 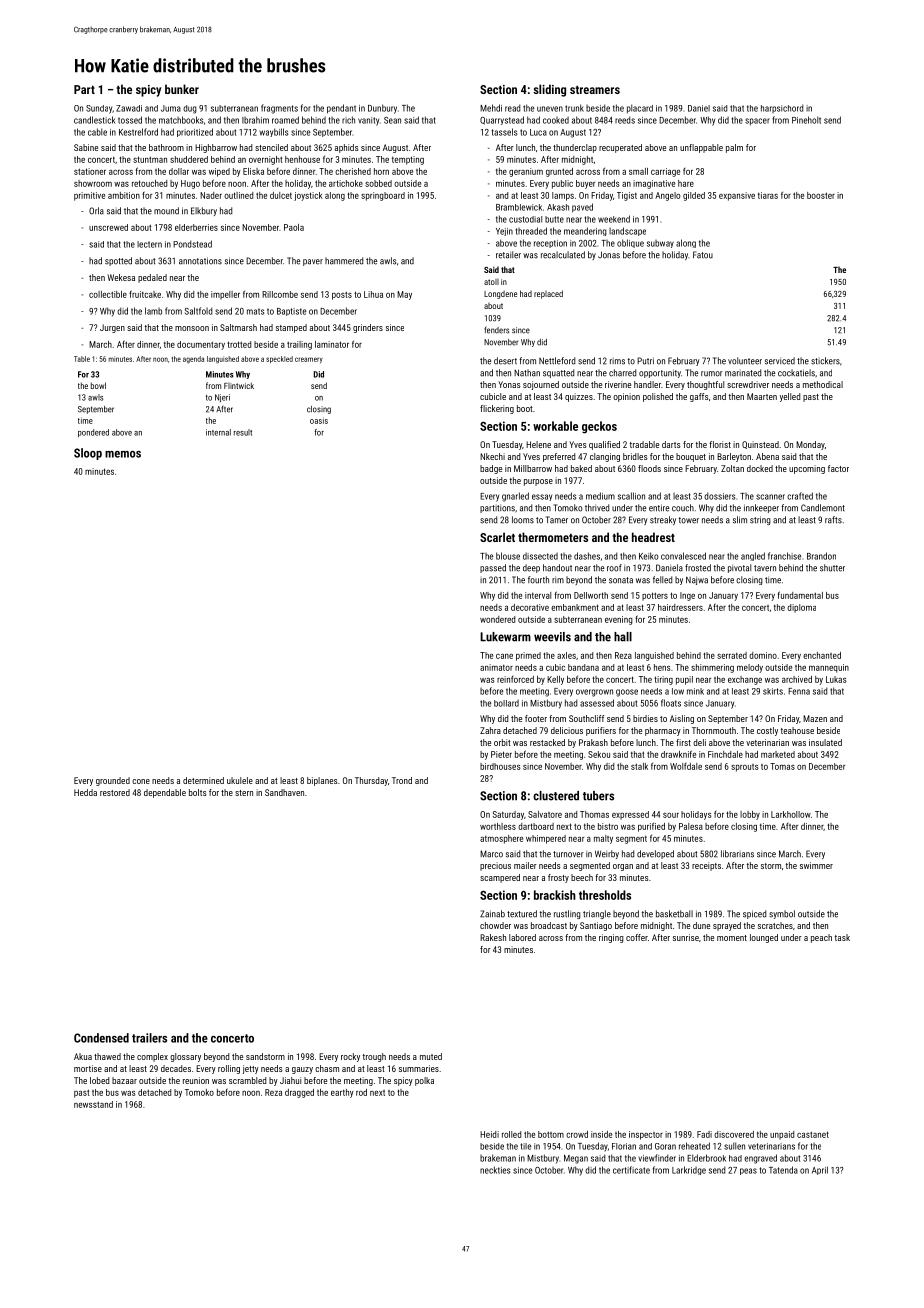 I want to click on Condensed, so click(x=101, y=1038).
